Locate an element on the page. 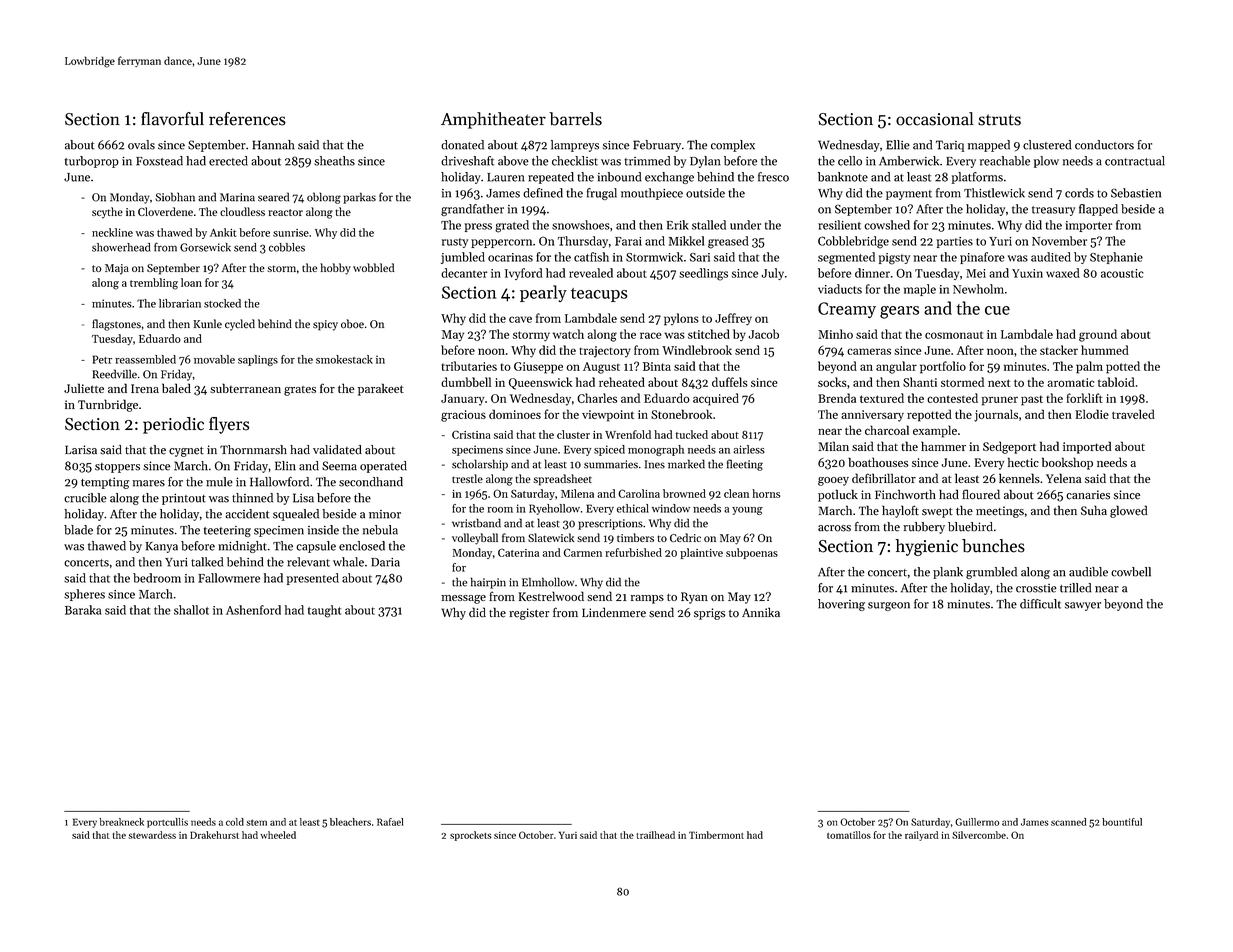 The height and width of the image is (952, 1233). ovals is located at coordinates (141, 145).
